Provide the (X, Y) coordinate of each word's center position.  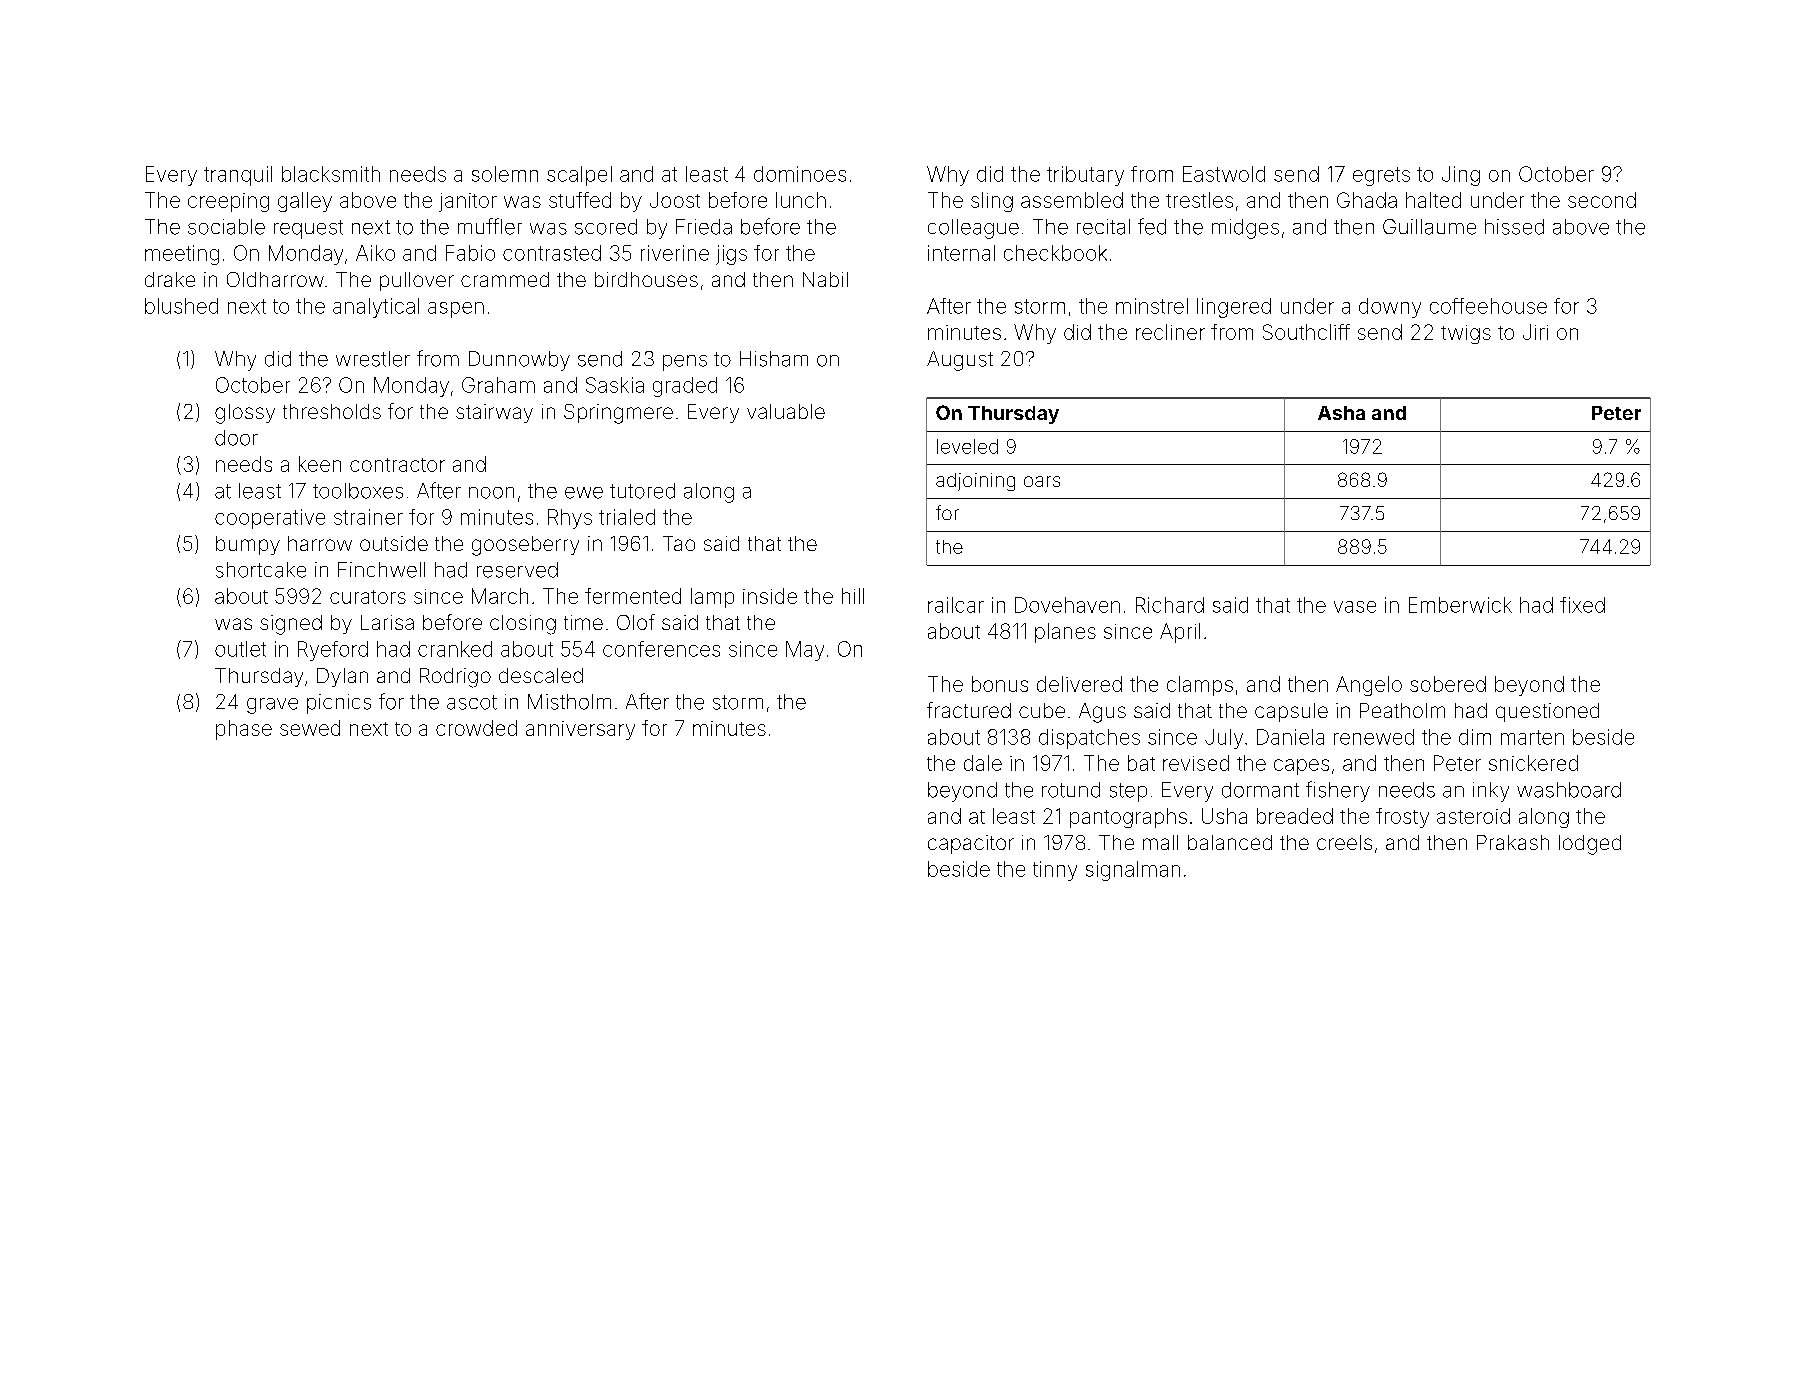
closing (523, 625)
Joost (675, 200)
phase (244, 730)
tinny (1055, 871)
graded (685, 387)
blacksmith (331, 174)
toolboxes (358, 491)
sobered (1448, 684)
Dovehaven (1067, 605)
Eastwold (1224, 174)
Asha (1341, 413)
